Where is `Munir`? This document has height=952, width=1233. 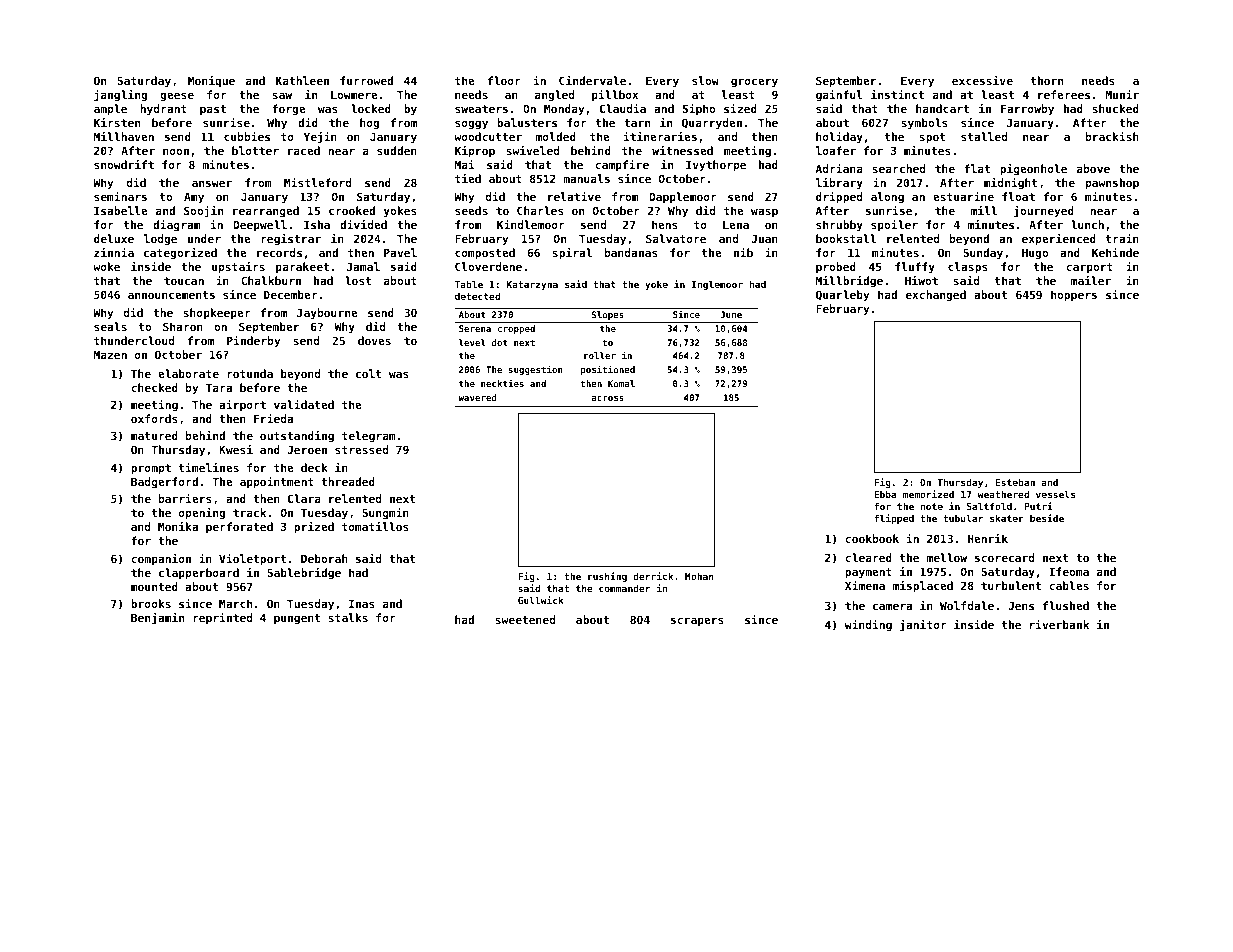 Munir is located at coordinates (1122, 94).
